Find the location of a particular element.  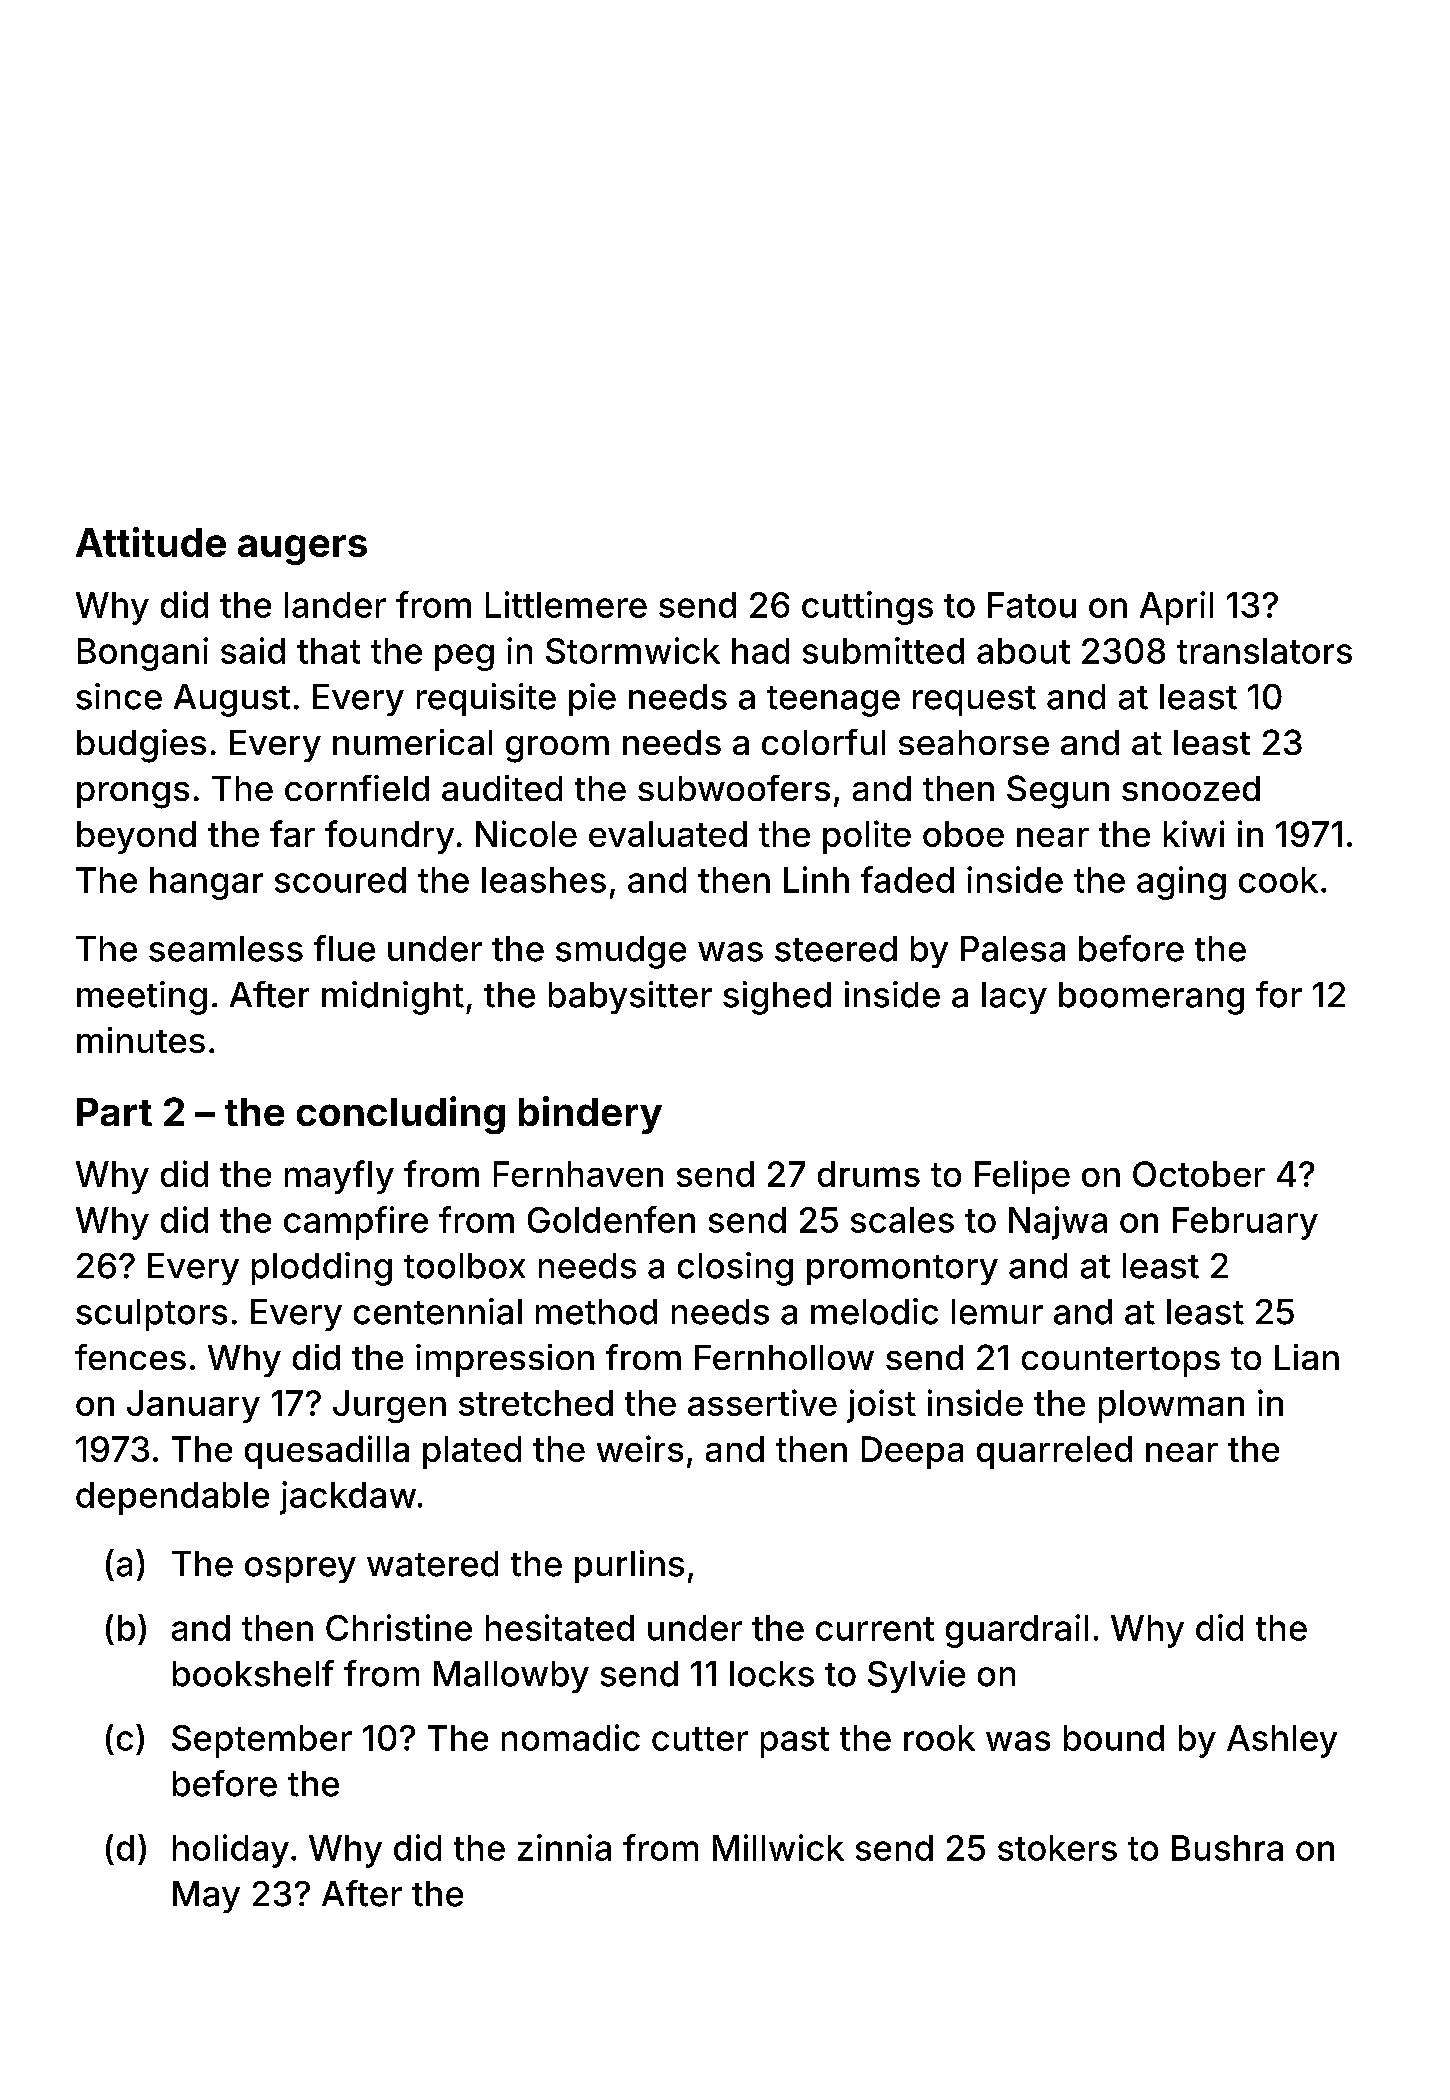

that is located at coordinates (328, 651).
